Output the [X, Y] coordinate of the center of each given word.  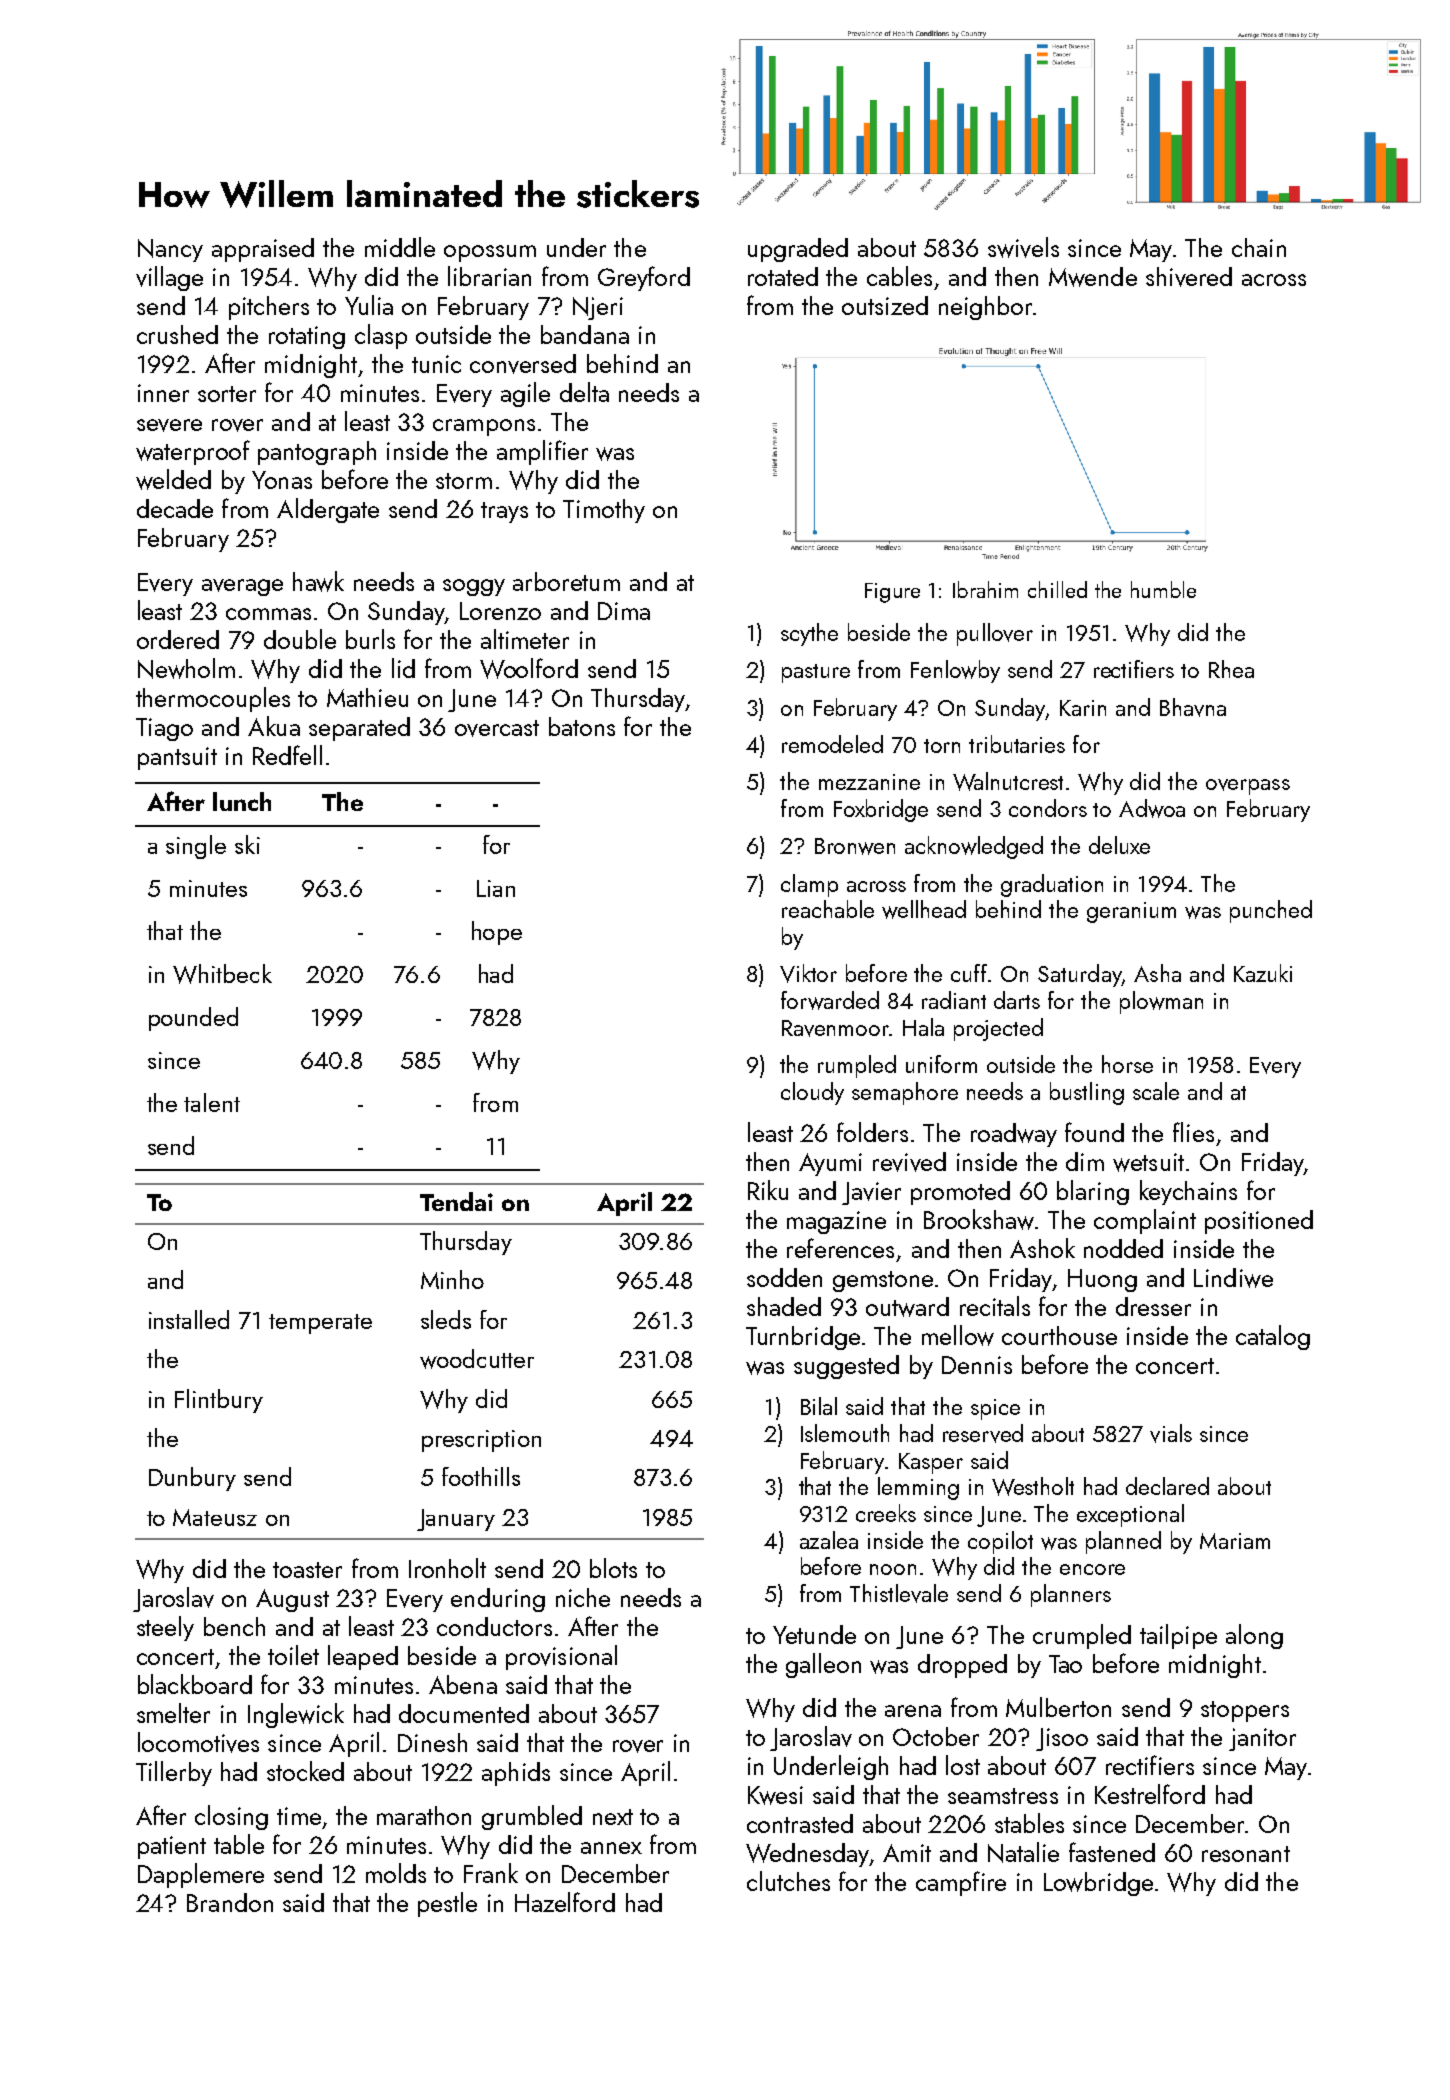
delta [584, 392]
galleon [823, 1665]
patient [172, 1847]
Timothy [604, 511]
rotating [307, 337]
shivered [1189, 277]
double [300, 639]
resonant [1246, 1854]
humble [1163, 589]
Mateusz [215, 1517]
